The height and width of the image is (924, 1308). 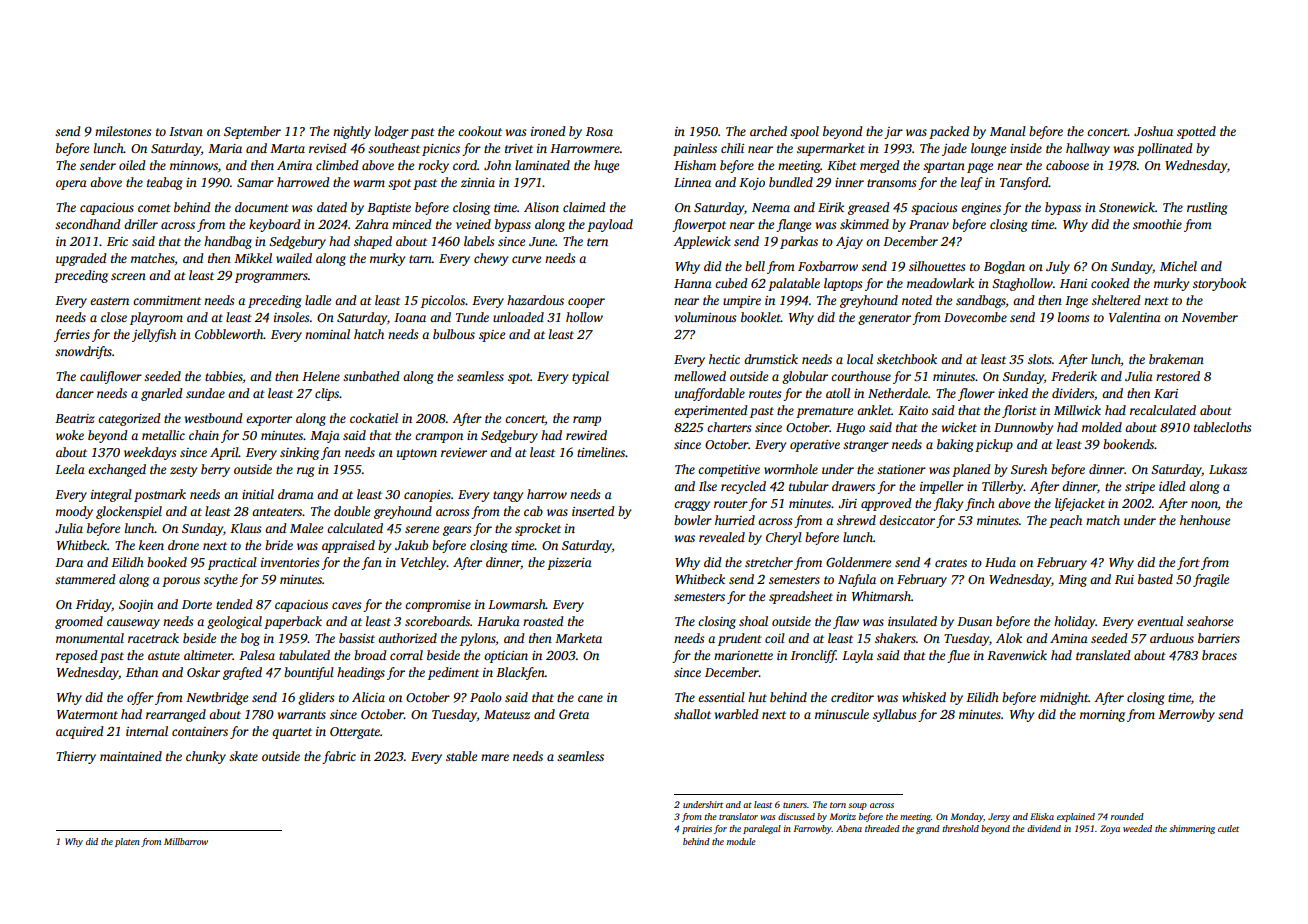 I want to click on Merrowby, so click(x=1186, y=715).
